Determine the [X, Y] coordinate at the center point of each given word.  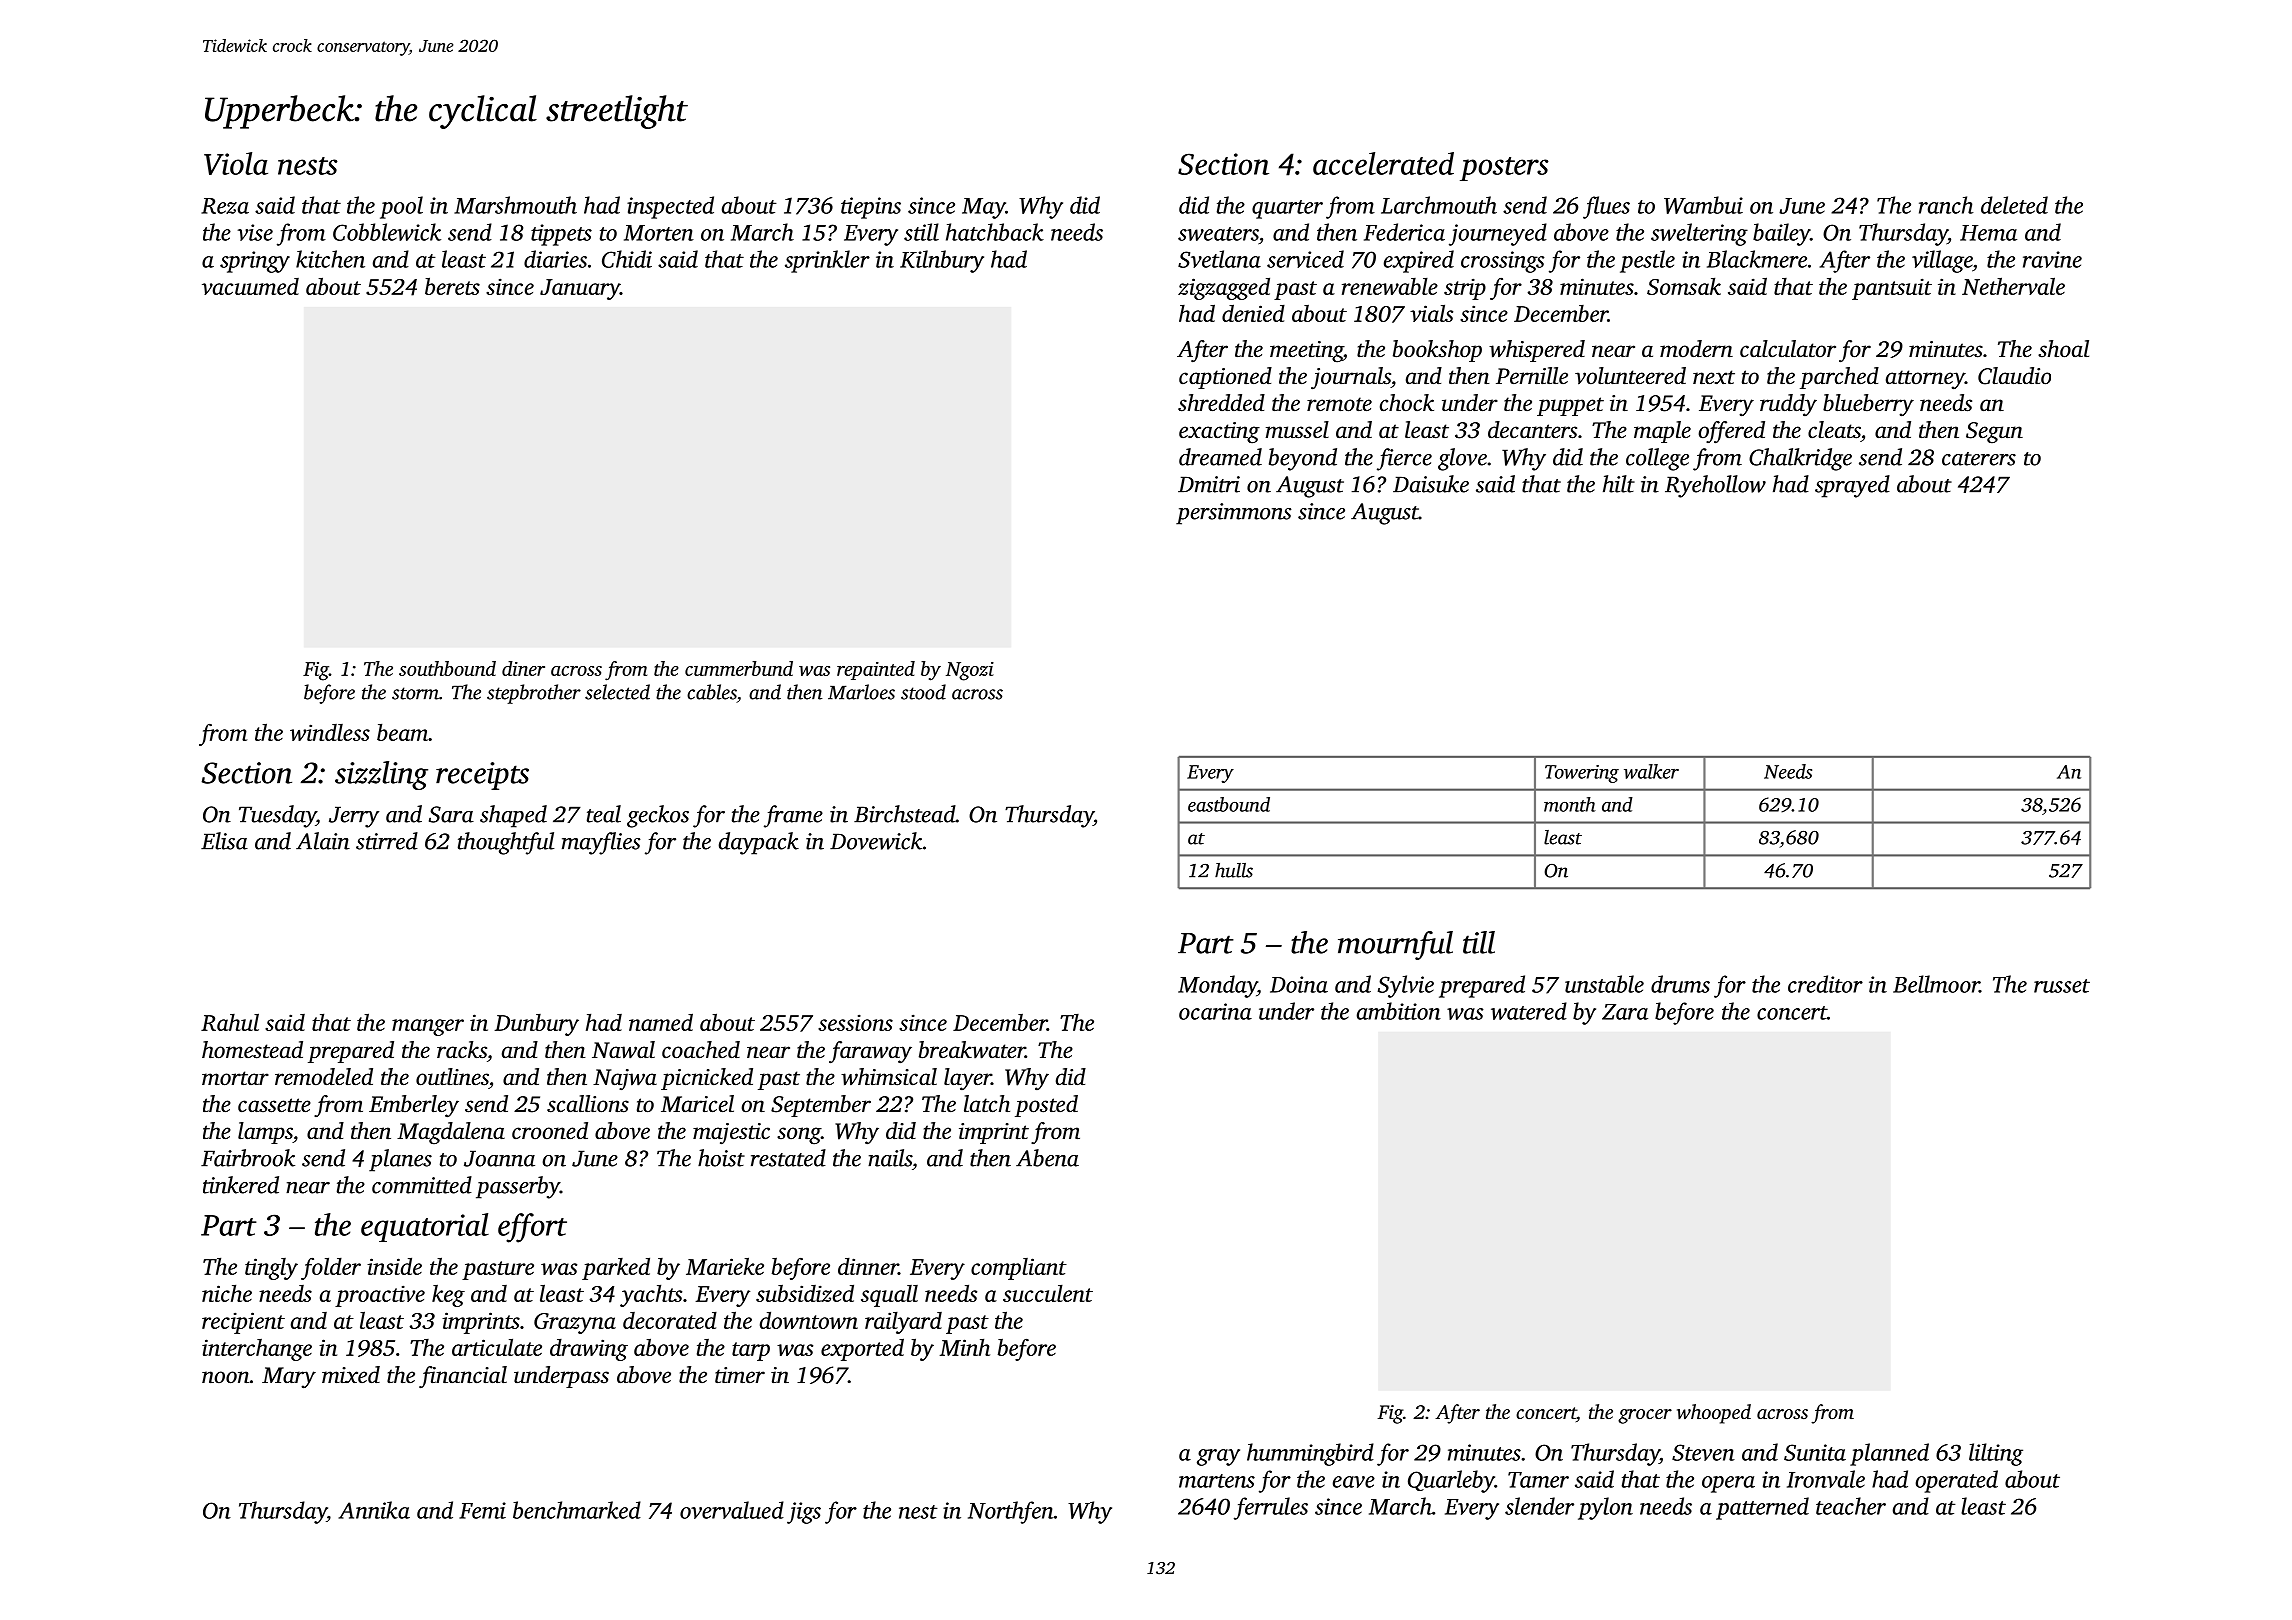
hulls [1234, 870]
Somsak [1684, 286]
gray [1218, 1457]
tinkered [241, 1185]
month [1570, 804]
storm [415, 693]
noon [226, 1377]
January [580, 289]
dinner [868, 1266]
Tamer [1538, 1480]
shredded [1221, 403]
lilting [1996, 1454]
